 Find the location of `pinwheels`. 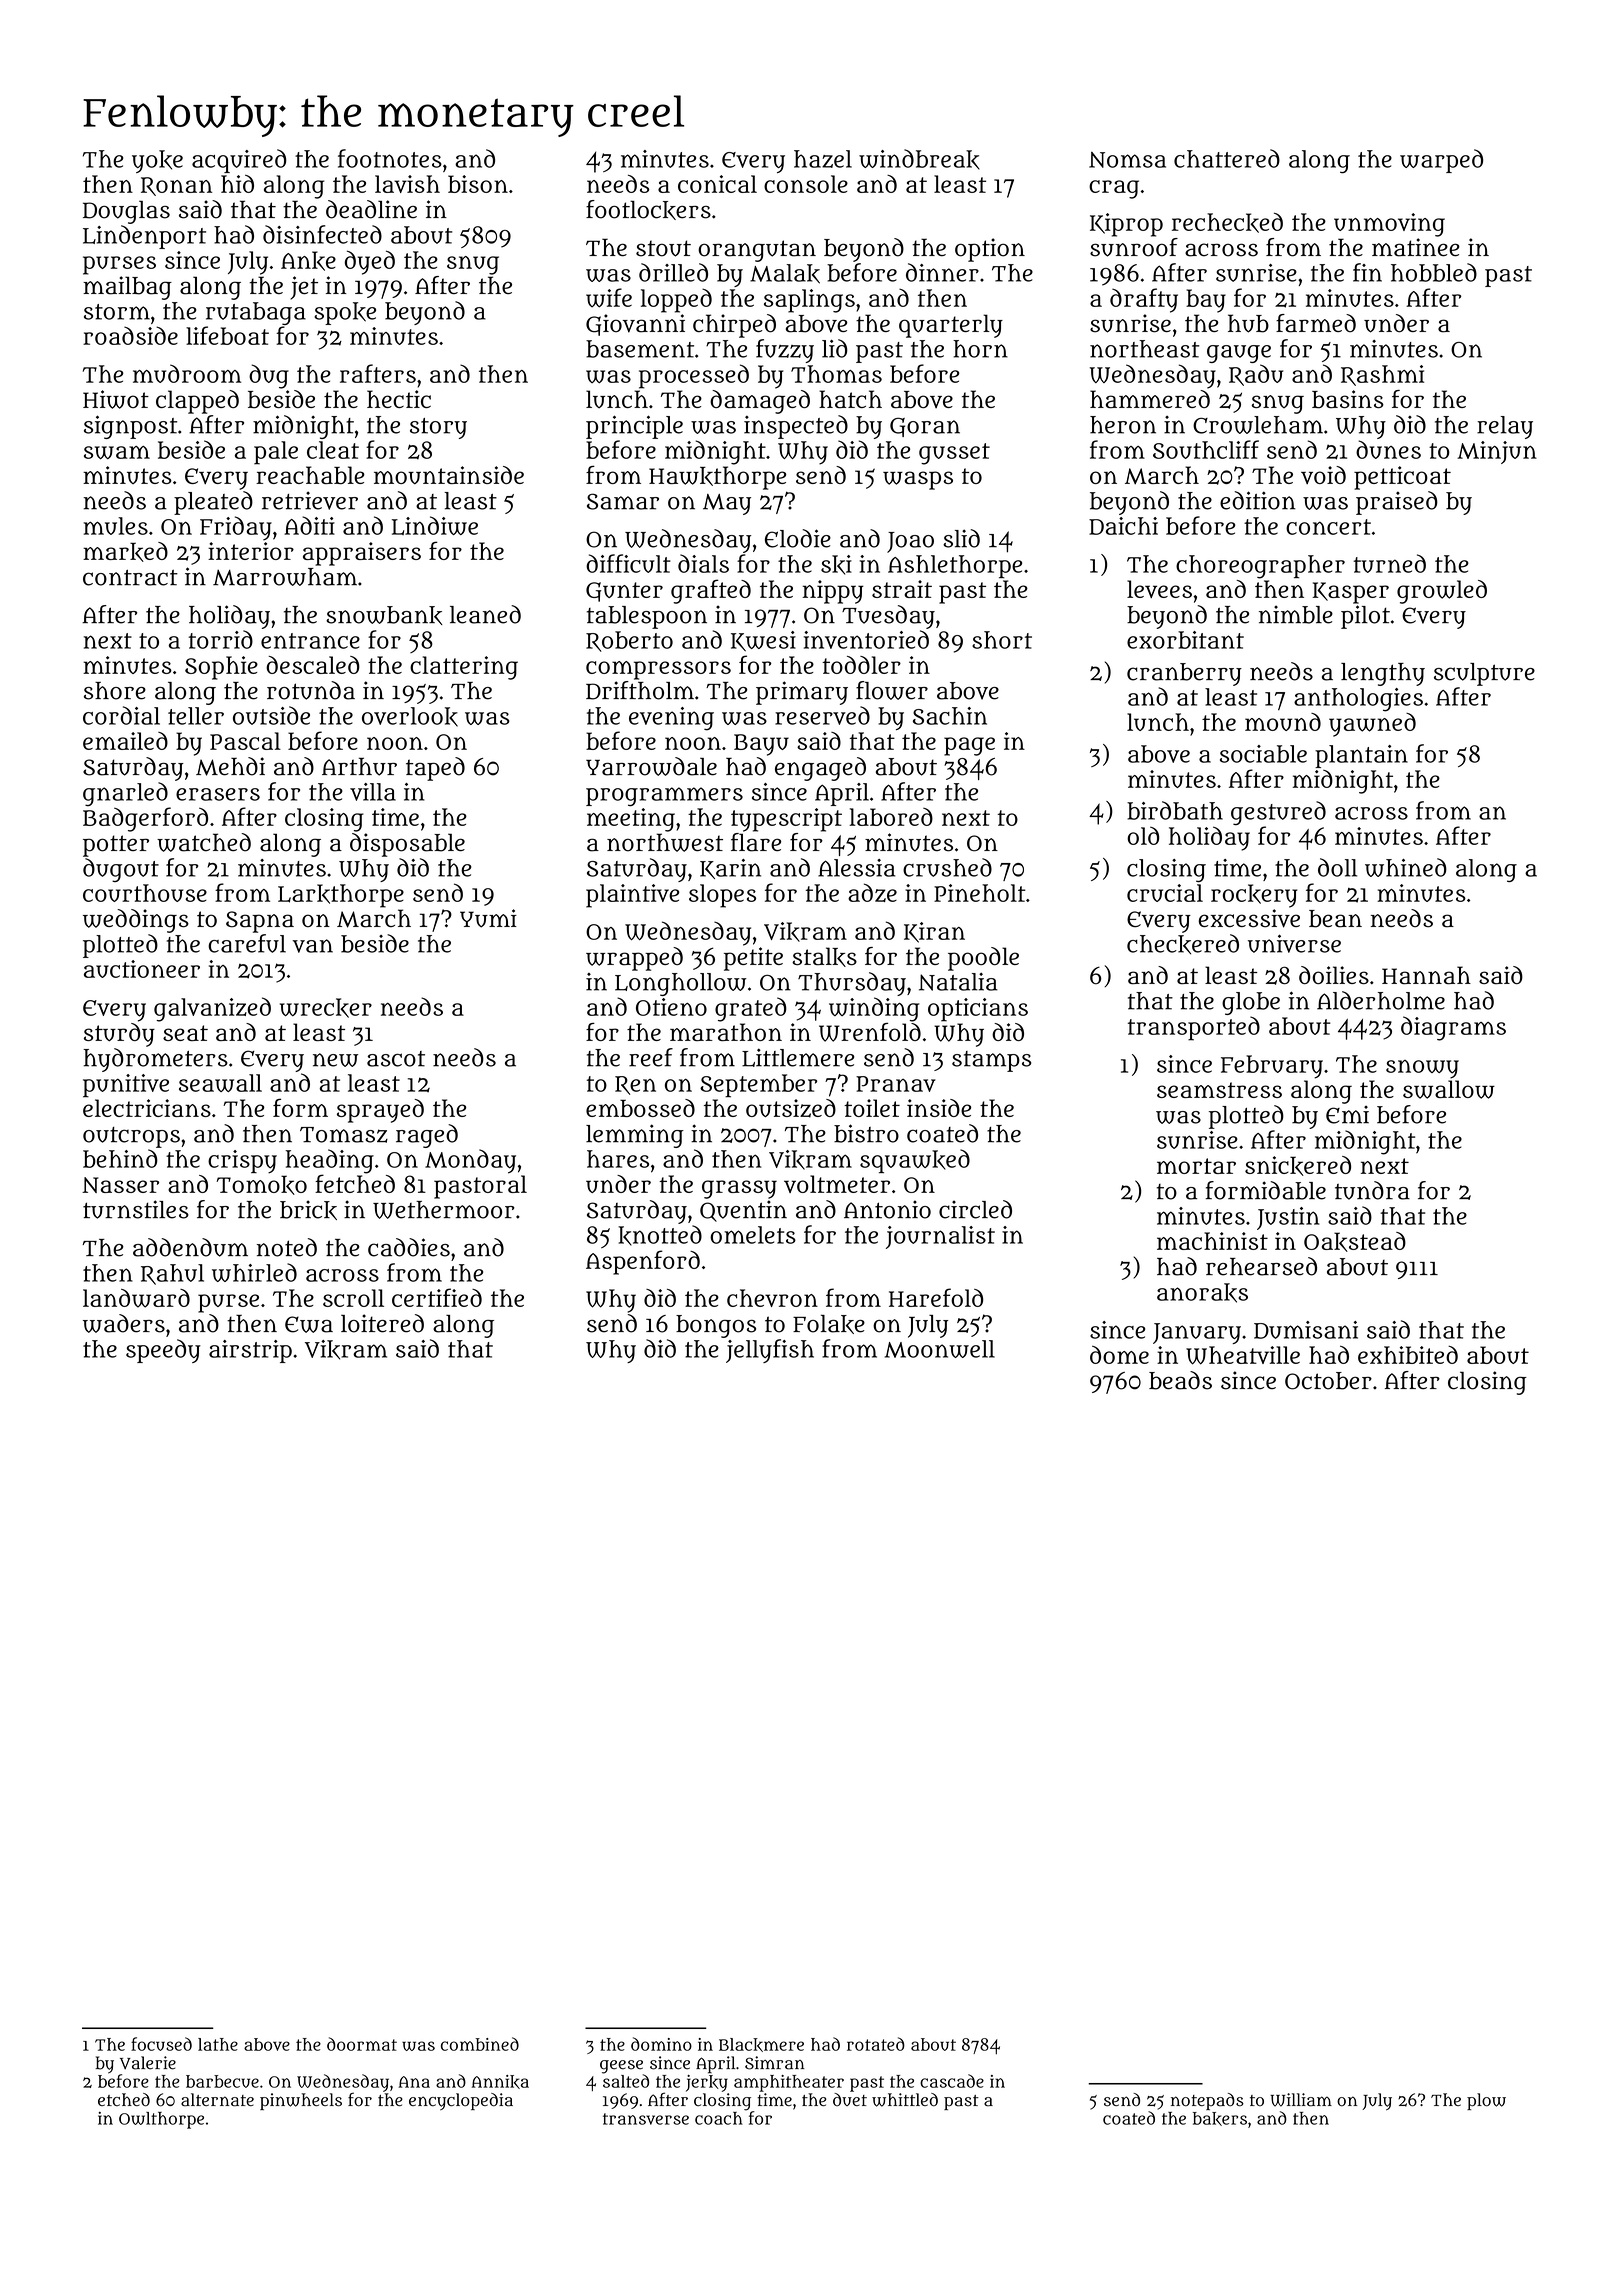

pinwheels is located at coordinates (301, 2101).
